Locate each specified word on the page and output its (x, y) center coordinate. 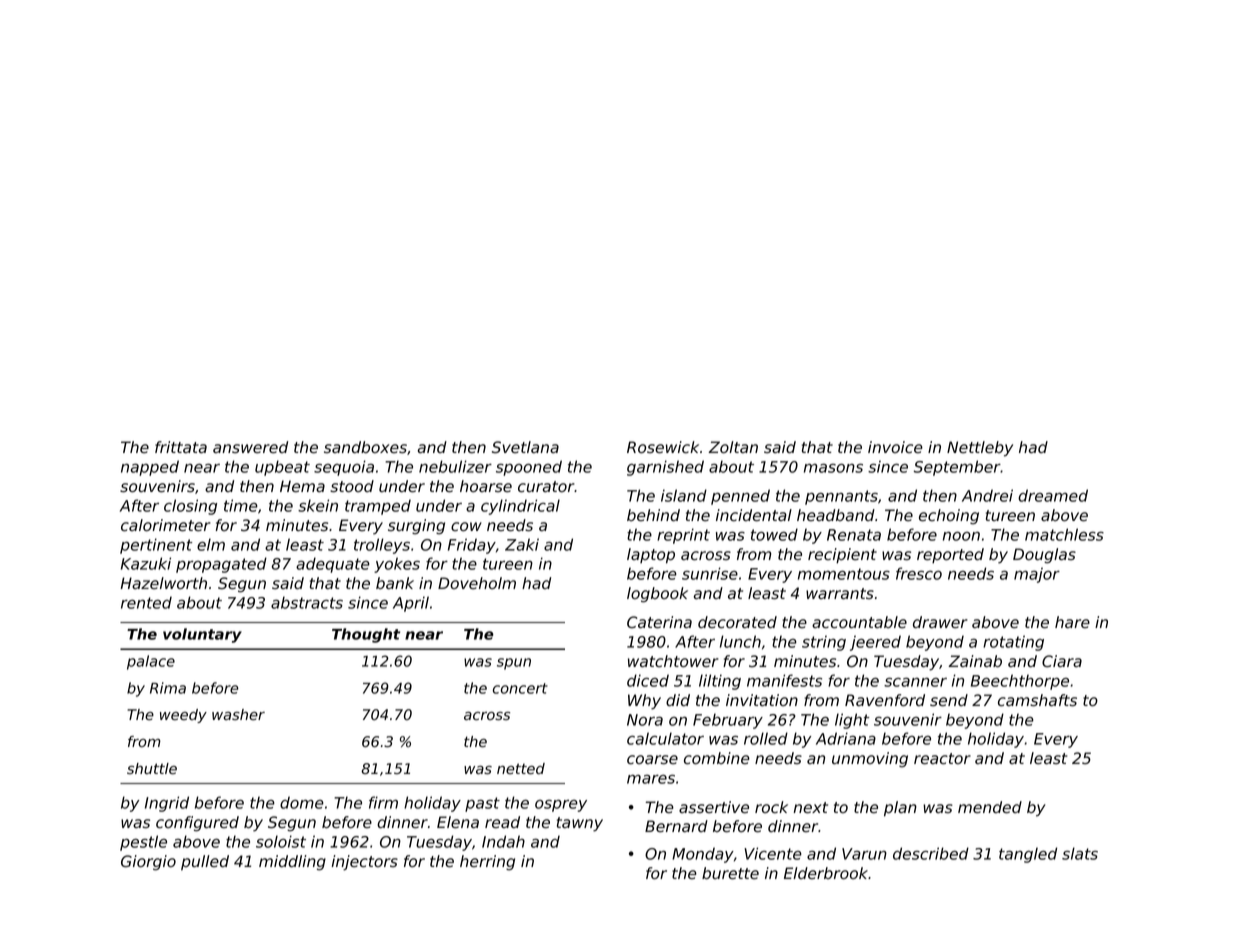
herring (487, 863)
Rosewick (663, 447)
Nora (645, 720)
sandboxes (365, 447)
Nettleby (980, 449)
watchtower (673, 661)
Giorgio (148, 863)
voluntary (202, 635)
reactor (942, 759)
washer (238, 715)
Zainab (975, 661)
